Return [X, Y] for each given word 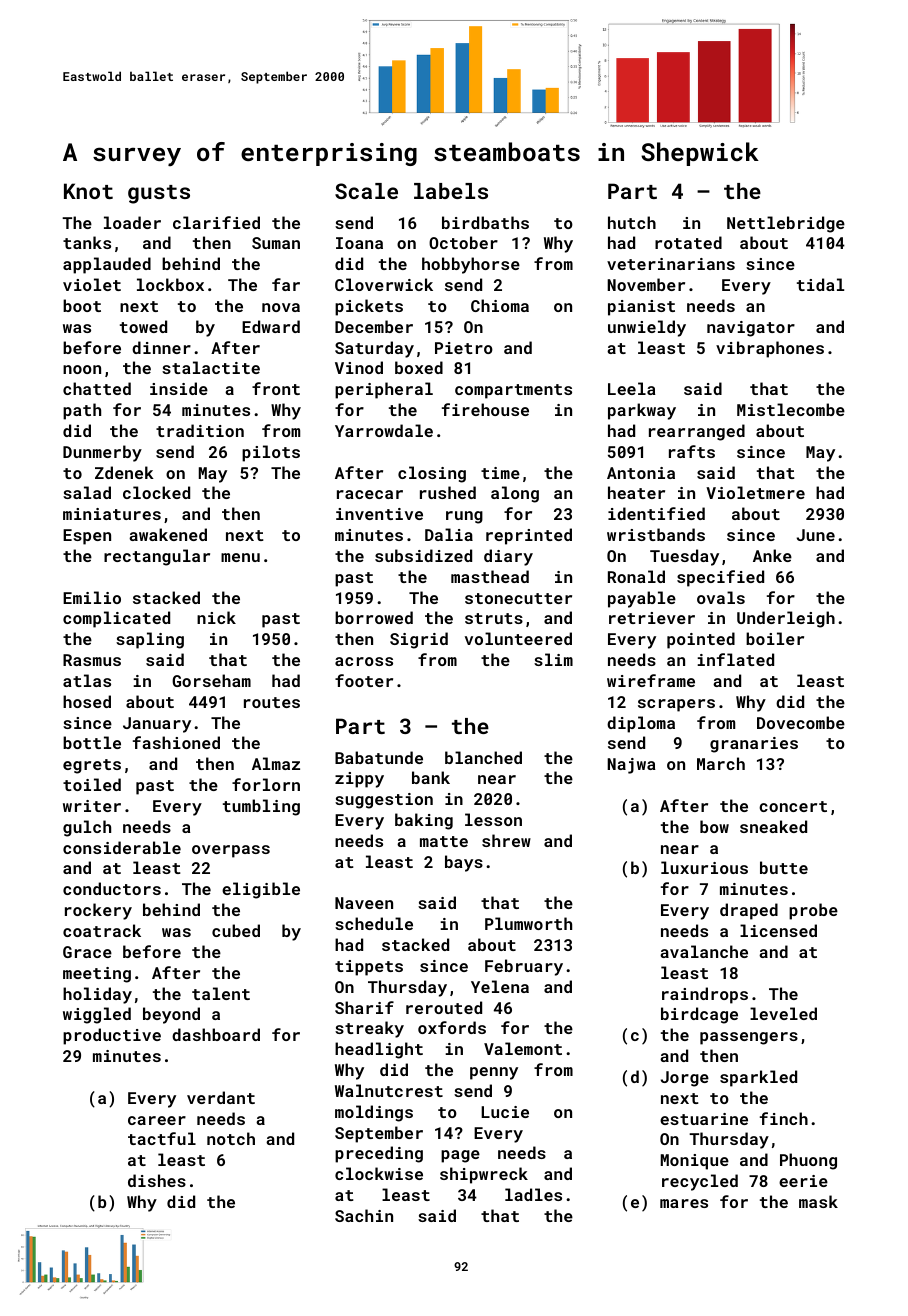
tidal [820, 284]
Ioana [359, 243]
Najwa [631, 766]
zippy [359, 780]
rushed [448, 492]
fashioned [176, 742]
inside [179, 388]
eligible [261, 890]
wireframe [651, 680]
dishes [157, 1180]
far [286, 284]
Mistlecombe [791, 409]
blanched [483, 757]
